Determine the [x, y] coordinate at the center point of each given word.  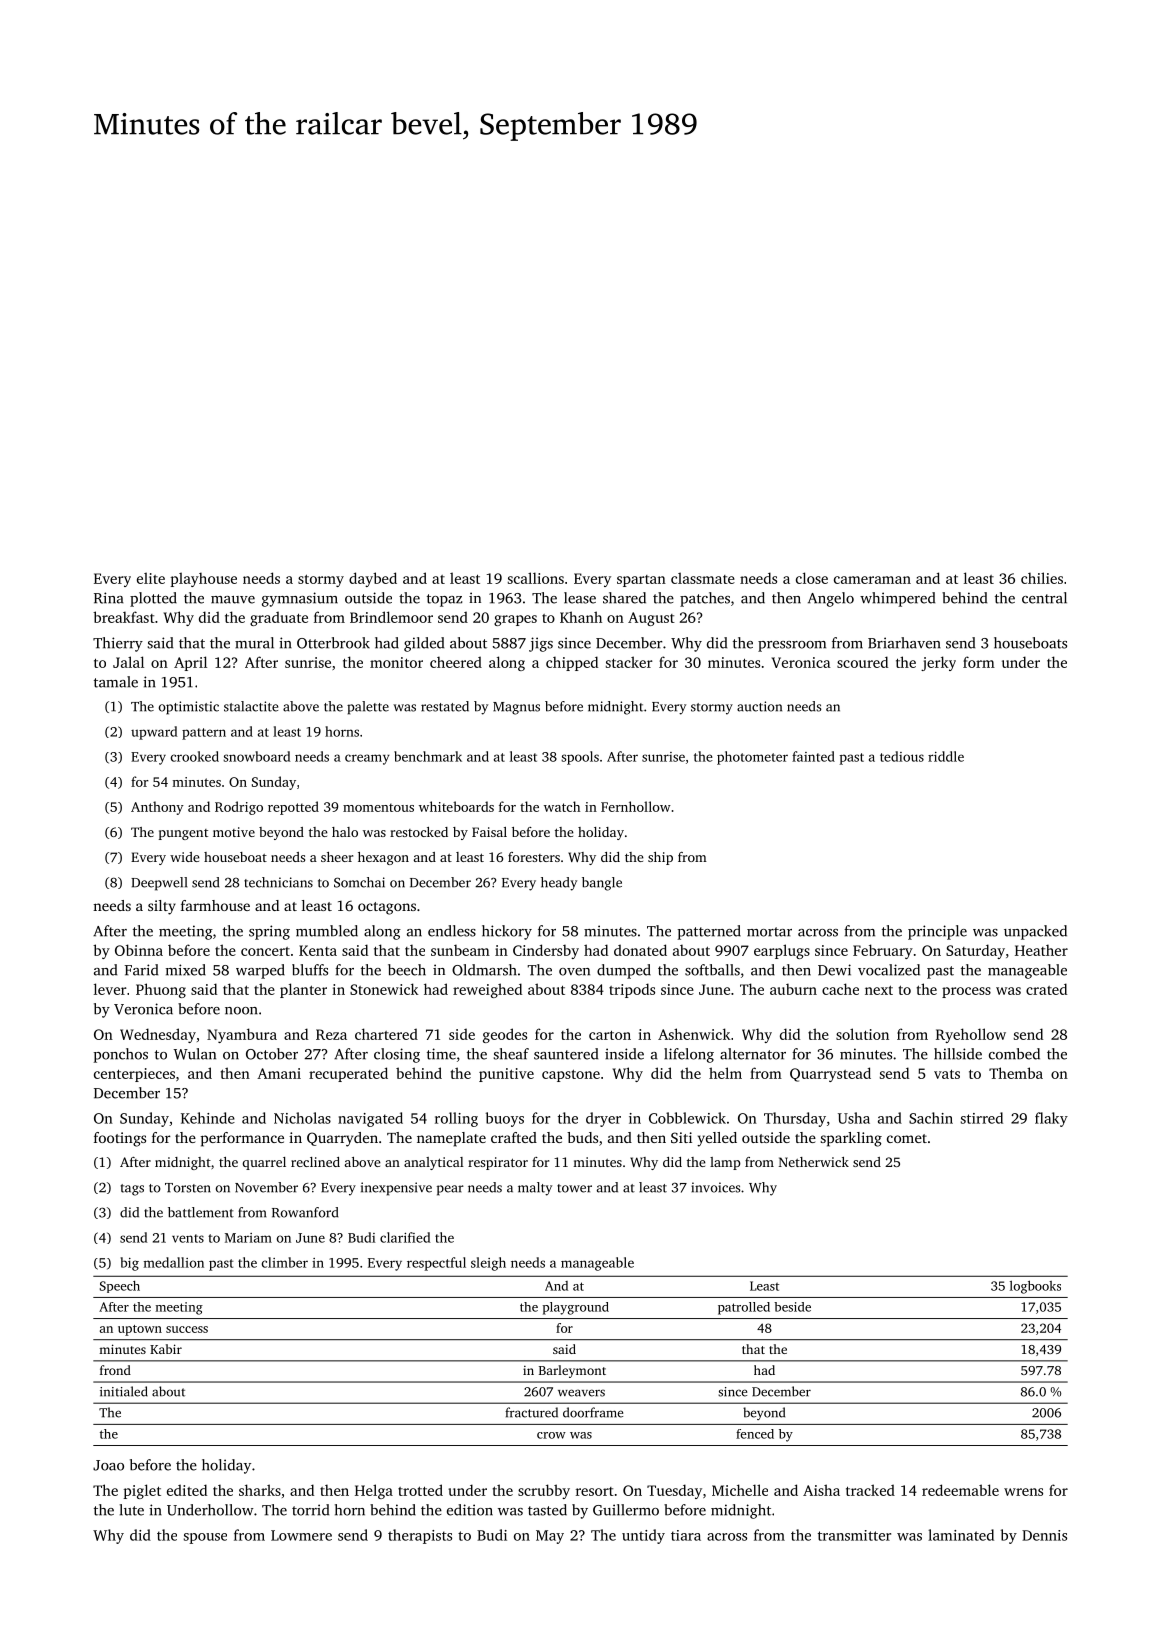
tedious [902, 756]
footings [120, 1139]
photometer [752, 758]
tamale [116, 682]
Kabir [166, 1349]
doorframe [593, 1412]
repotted [293, 808]
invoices [715, 1187]
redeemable [960, 1490]
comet [907, 1138]
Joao [108, 1465]
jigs [541, 644]
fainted [813, 756]
